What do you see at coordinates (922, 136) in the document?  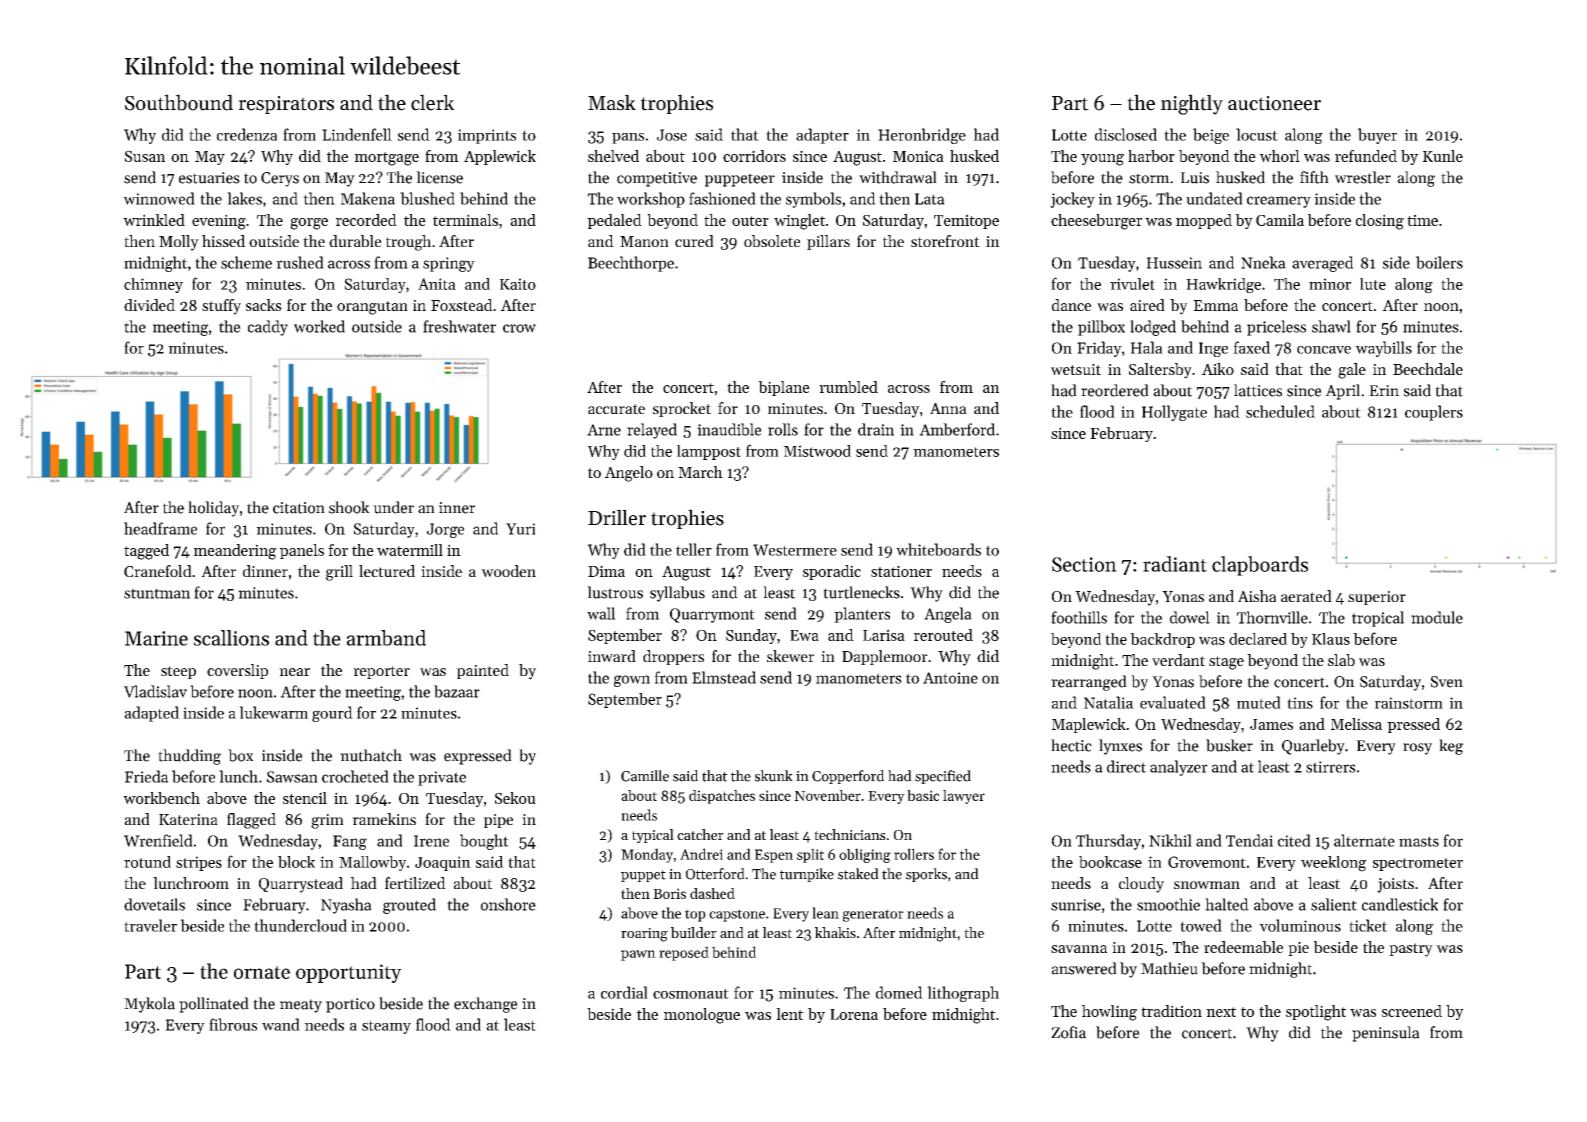 I see `Heronbridge` at bounding box center [922, 136].
